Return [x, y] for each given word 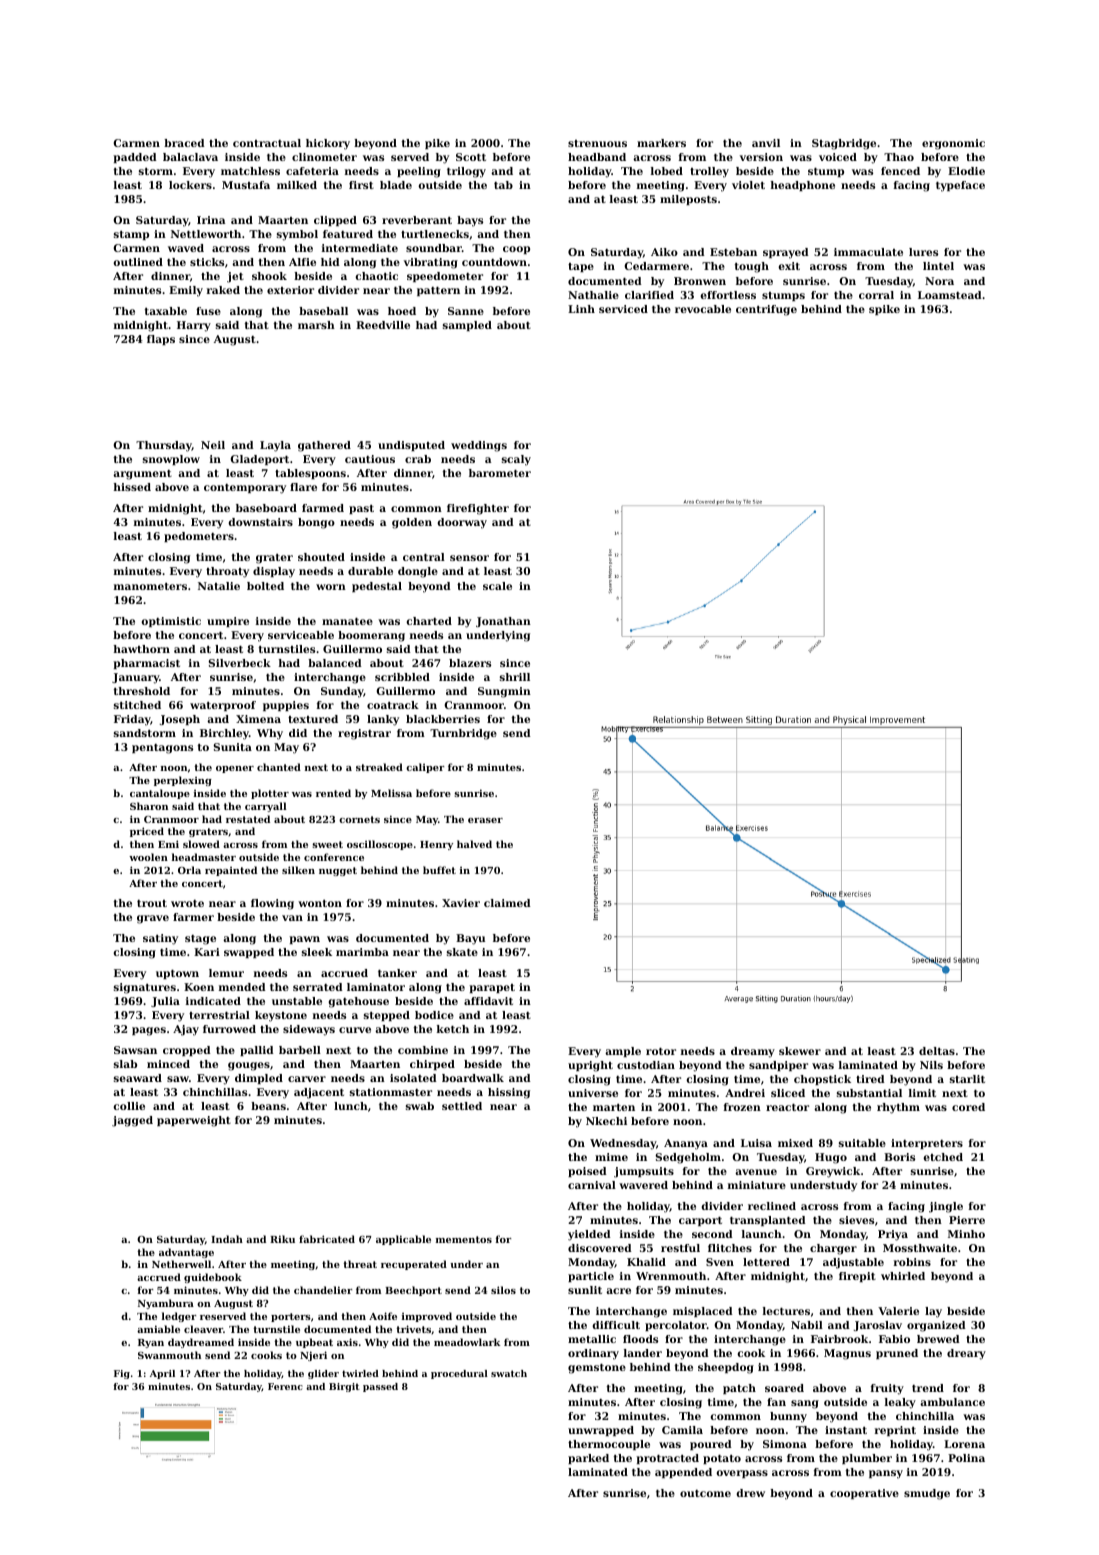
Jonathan [503, 622]
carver [307, 1079]
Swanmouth [169, 1355]
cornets [359, 819]
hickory [328, 144]
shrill [515, 677]
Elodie [966, 171]
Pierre [967, 1220]
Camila [682, 1430]
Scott [471, 157]
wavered [643, 1185]
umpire [228, 622]
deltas [937, 1051]
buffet [439, 870]
